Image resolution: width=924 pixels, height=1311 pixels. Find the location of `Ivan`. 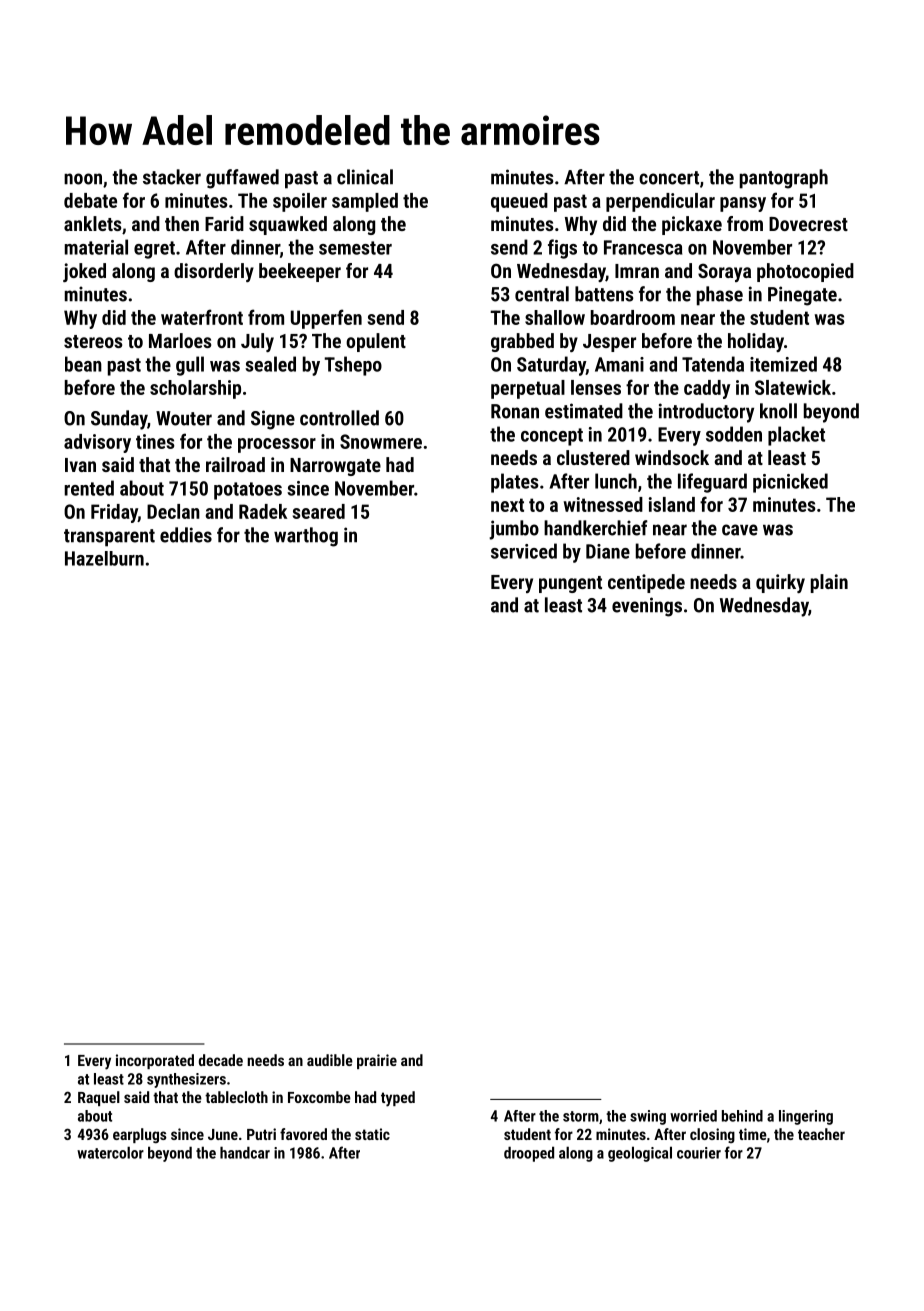

Ivan is located at coordinates (80, 465).
